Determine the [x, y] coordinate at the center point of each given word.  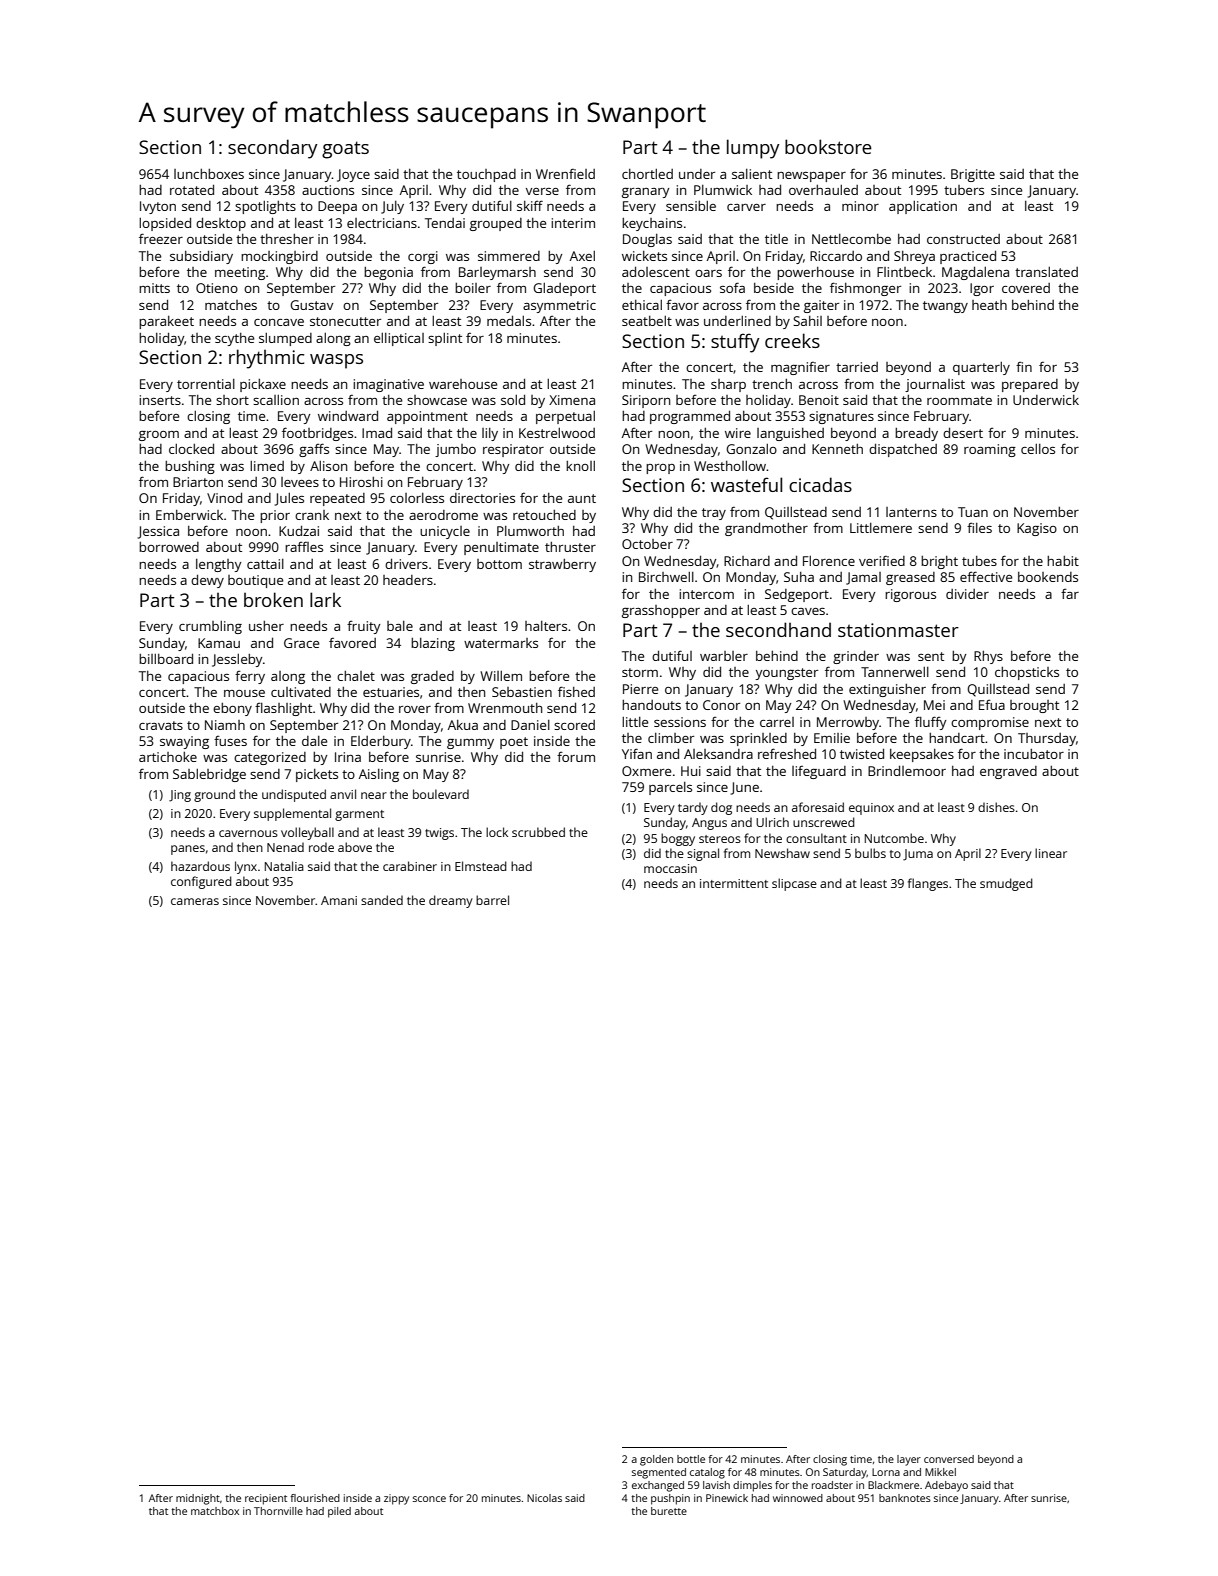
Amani [339, 900]
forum [576, 757]
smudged [1006, 884]
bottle [691, 1459]
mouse [244, 693]
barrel [492, 900]
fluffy [931, 723]
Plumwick [723, 190]
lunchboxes [209, 174]
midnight [198, 1499]
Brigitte [973, 175]
